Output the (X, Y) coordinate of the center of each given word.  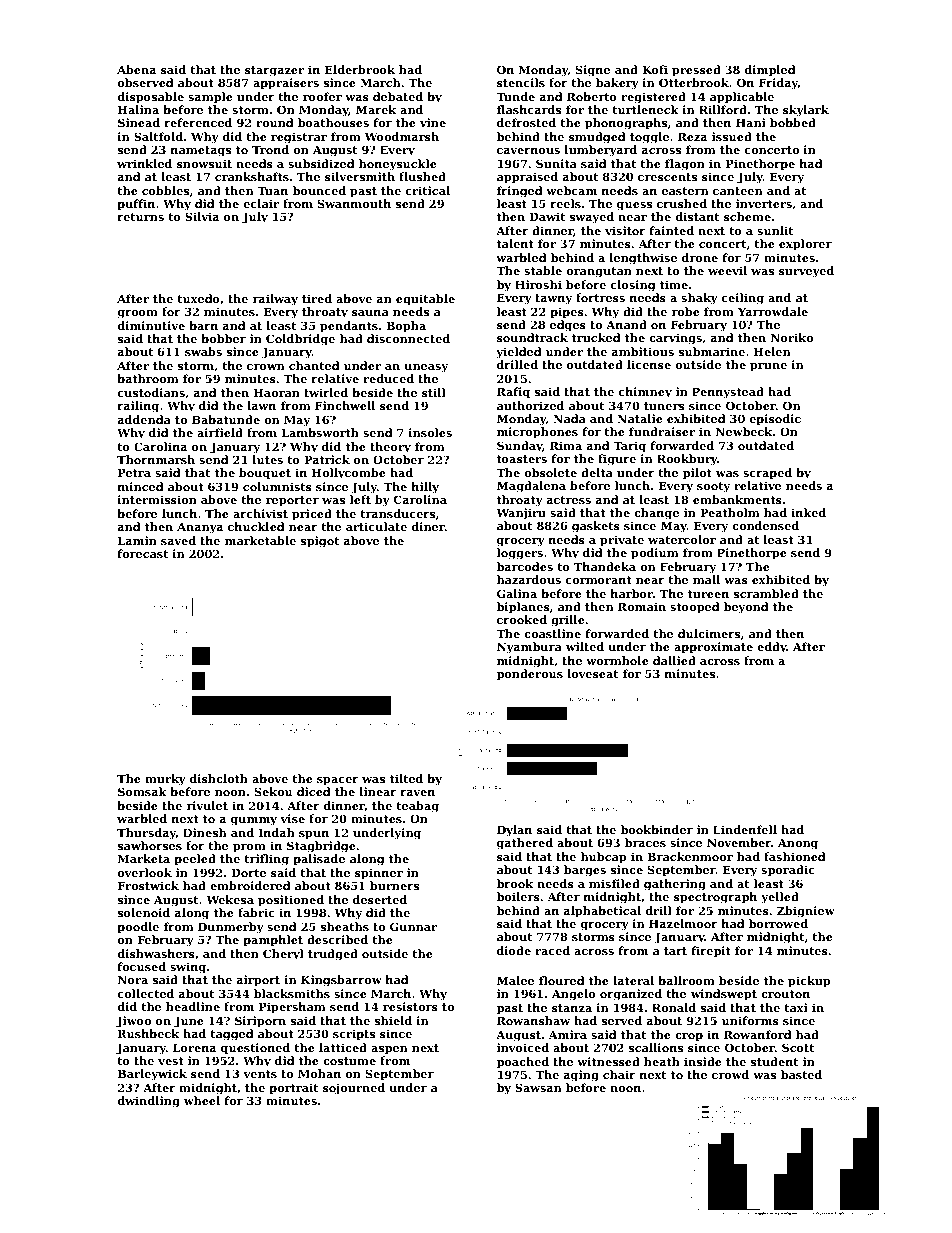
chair (619, 1074)
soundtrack (532, 337)
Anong (798, 844)
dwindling (149, 1102)
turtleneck (645, 109)
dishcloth (219, 778)
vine (433, 122)
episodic (775, 420)
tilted (406, 778)
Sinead (139, 122)
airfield (220, 432)
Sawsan (538, 1087)
